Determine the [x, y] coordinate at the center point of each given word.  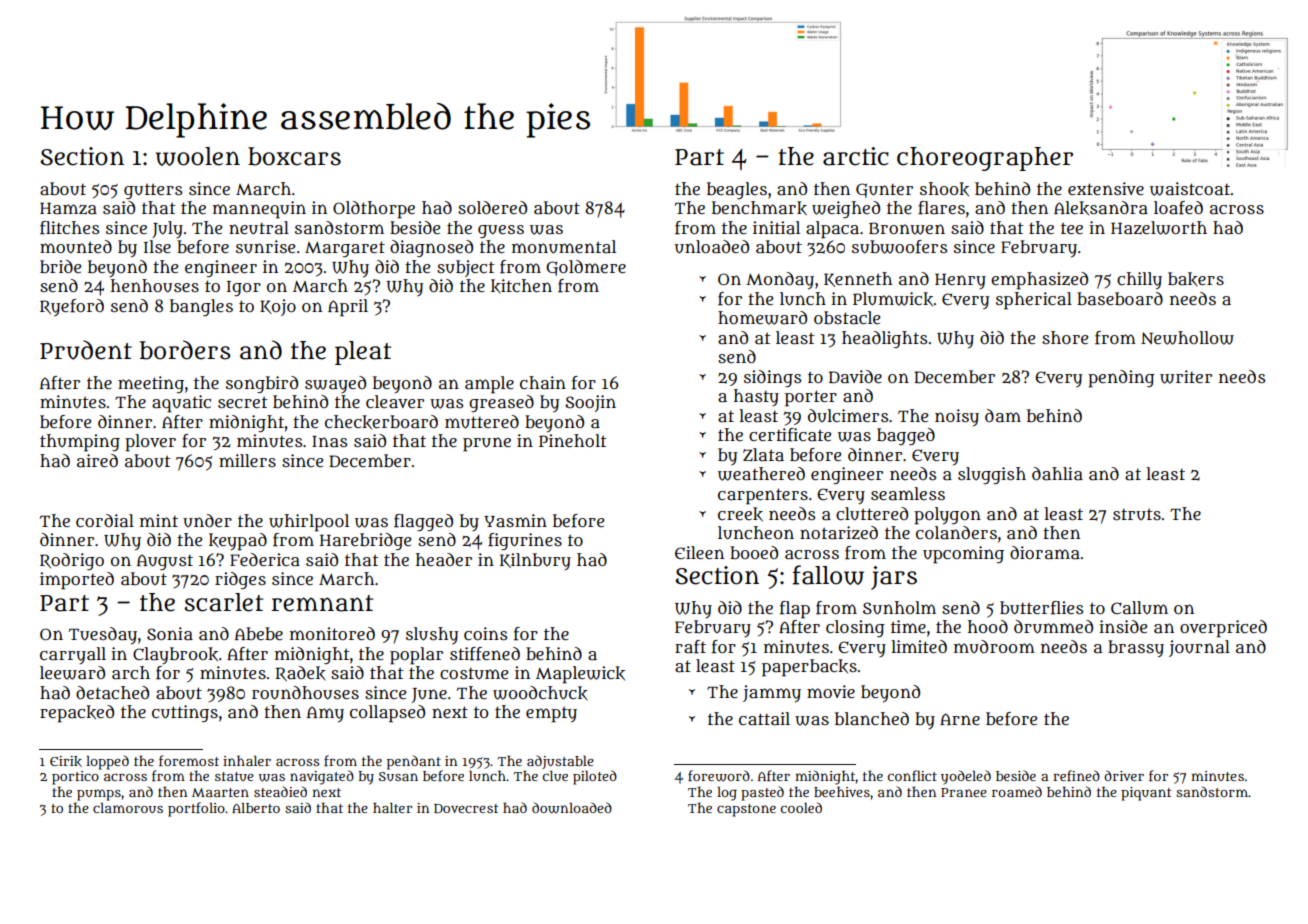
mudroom [994, 646]
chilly [1139, 281]
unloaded [712, 247]
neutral [259, 228]
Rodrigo [72, 561]
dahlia [1057, 474]
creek [740, 514]
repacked [77, 714]
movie [831, 691]
